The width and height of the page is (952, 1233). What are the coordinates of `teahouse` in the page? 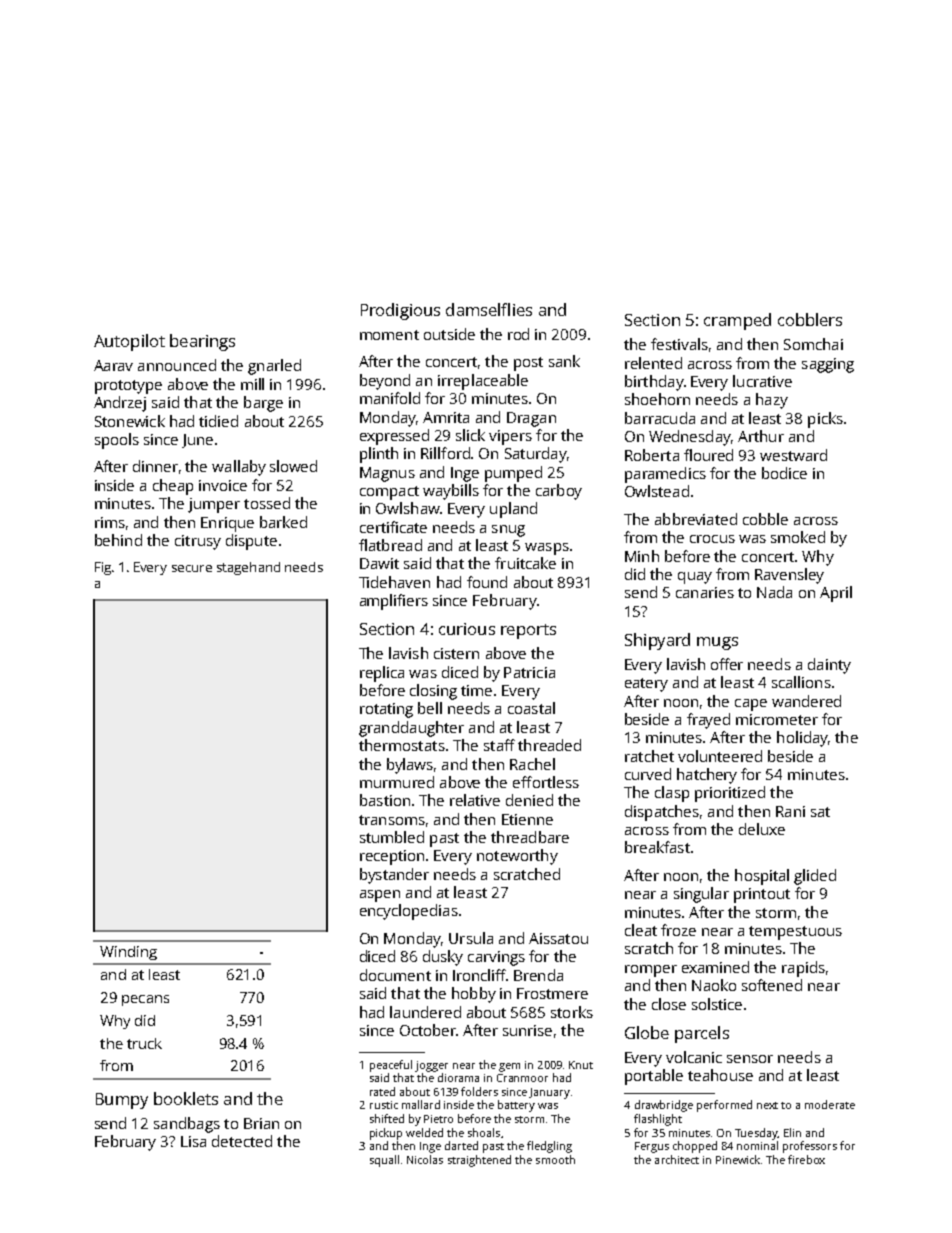 It's located at (720, 1075).
